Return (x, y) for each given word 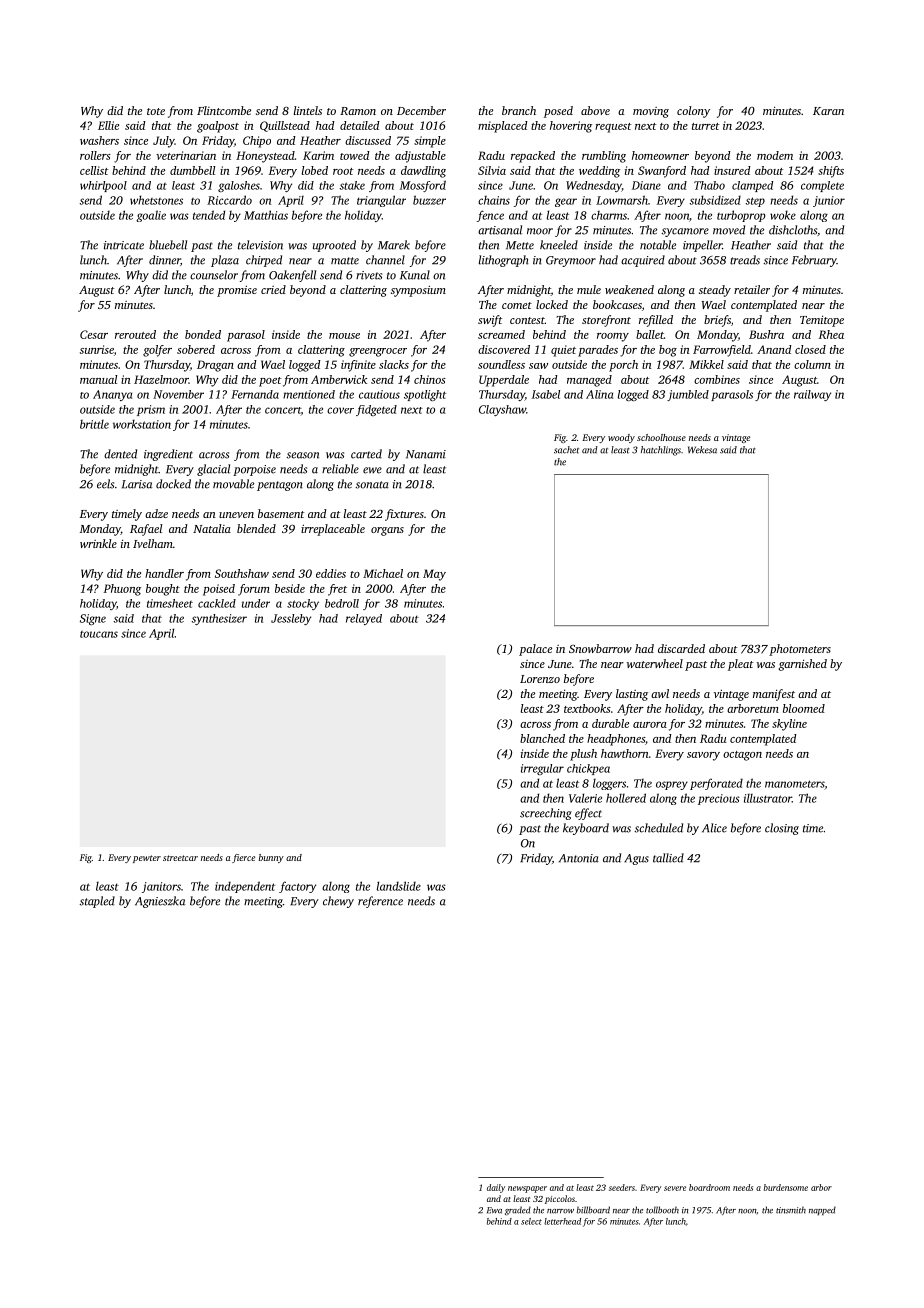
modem (775, 155)
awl (660, 693)
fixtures (404, 515)
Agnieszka (160, 902)
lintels (308, 110)
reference (380, 902)
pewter (147, 859)
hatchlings (661, 451)
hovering (571, 127)
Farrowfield (722, 351)
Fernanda (255, 394)
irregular (542, 769)
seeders (622, 1187)
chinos (430, 379)
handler (164, 573)
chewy (338, 902)
